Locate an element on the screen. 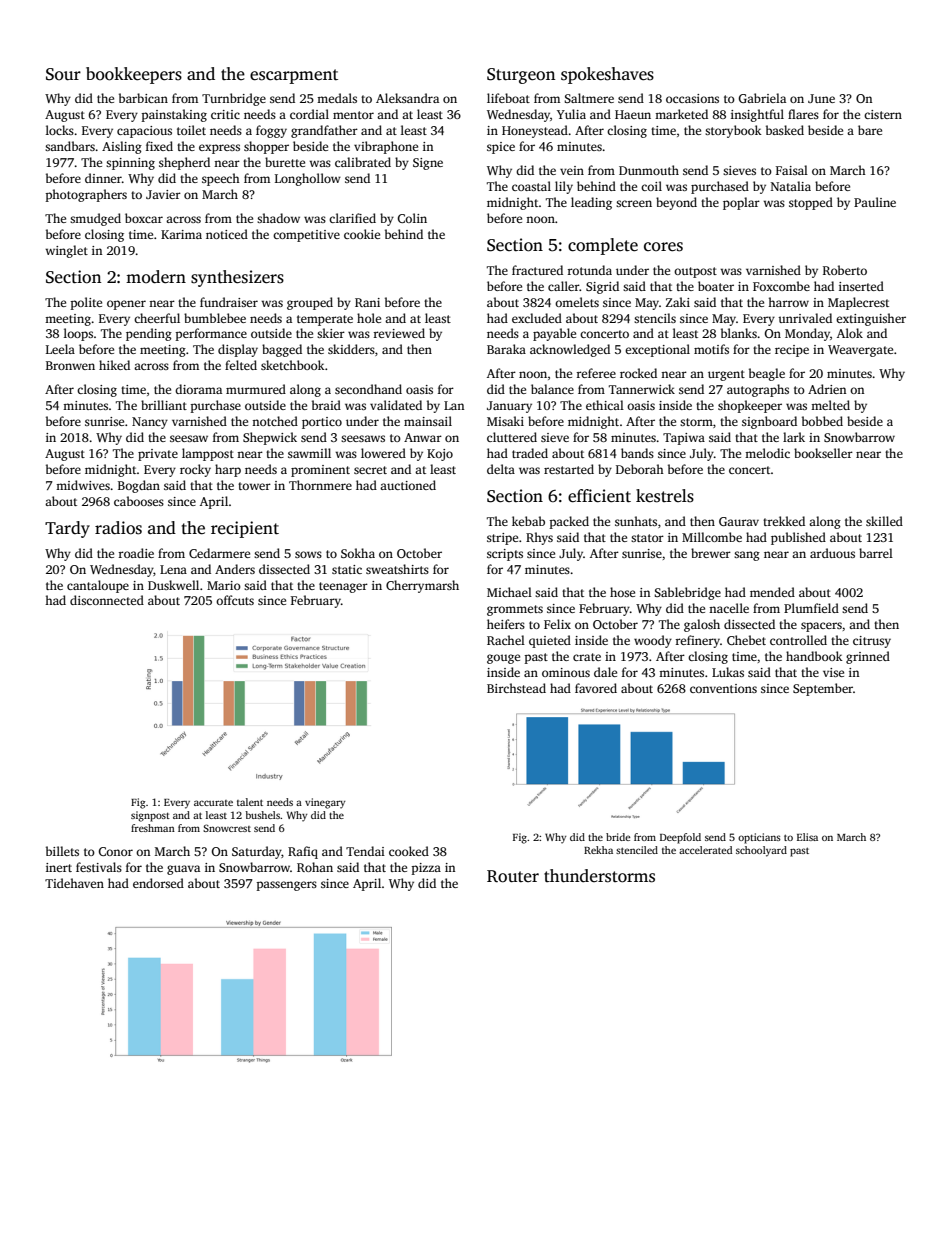 This screenshot has width=952, height=1233. Gabriela is located at coordinates (762, 98).
